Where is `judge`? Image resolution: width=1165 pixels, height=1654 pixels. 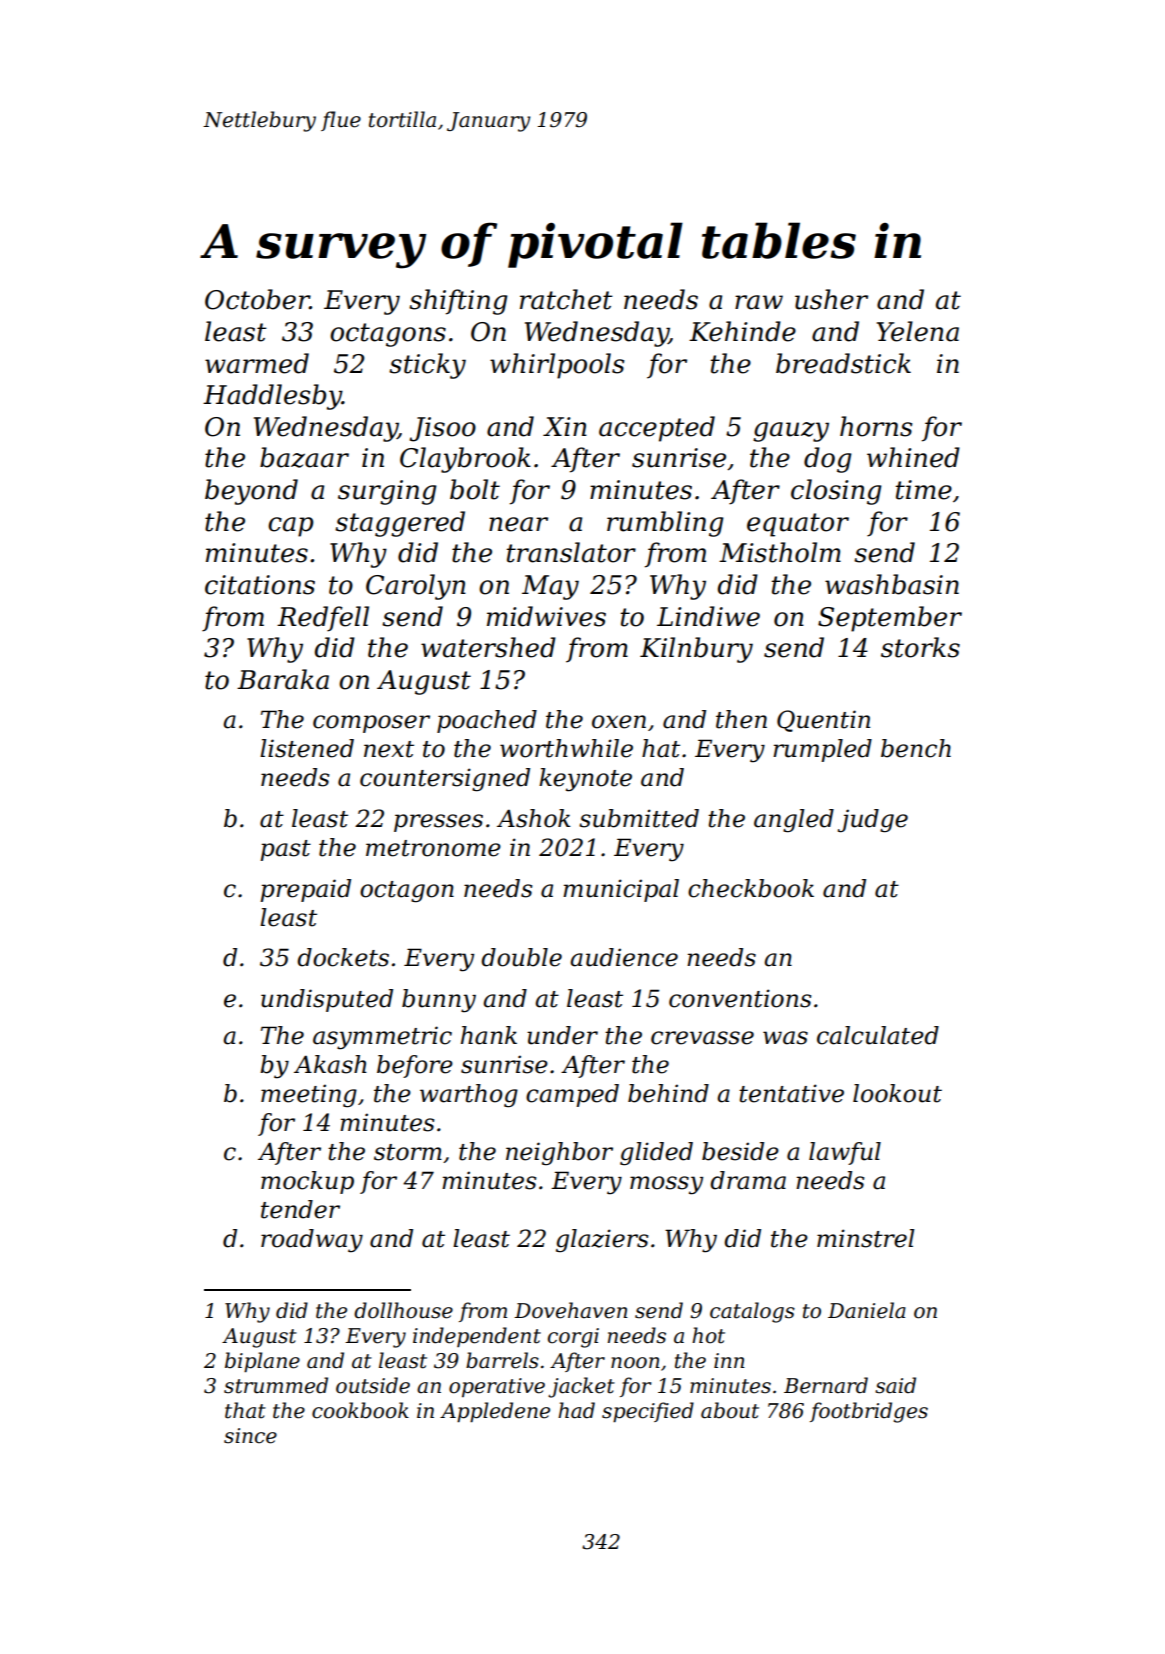
judge is located at coordinates (873, 821).
